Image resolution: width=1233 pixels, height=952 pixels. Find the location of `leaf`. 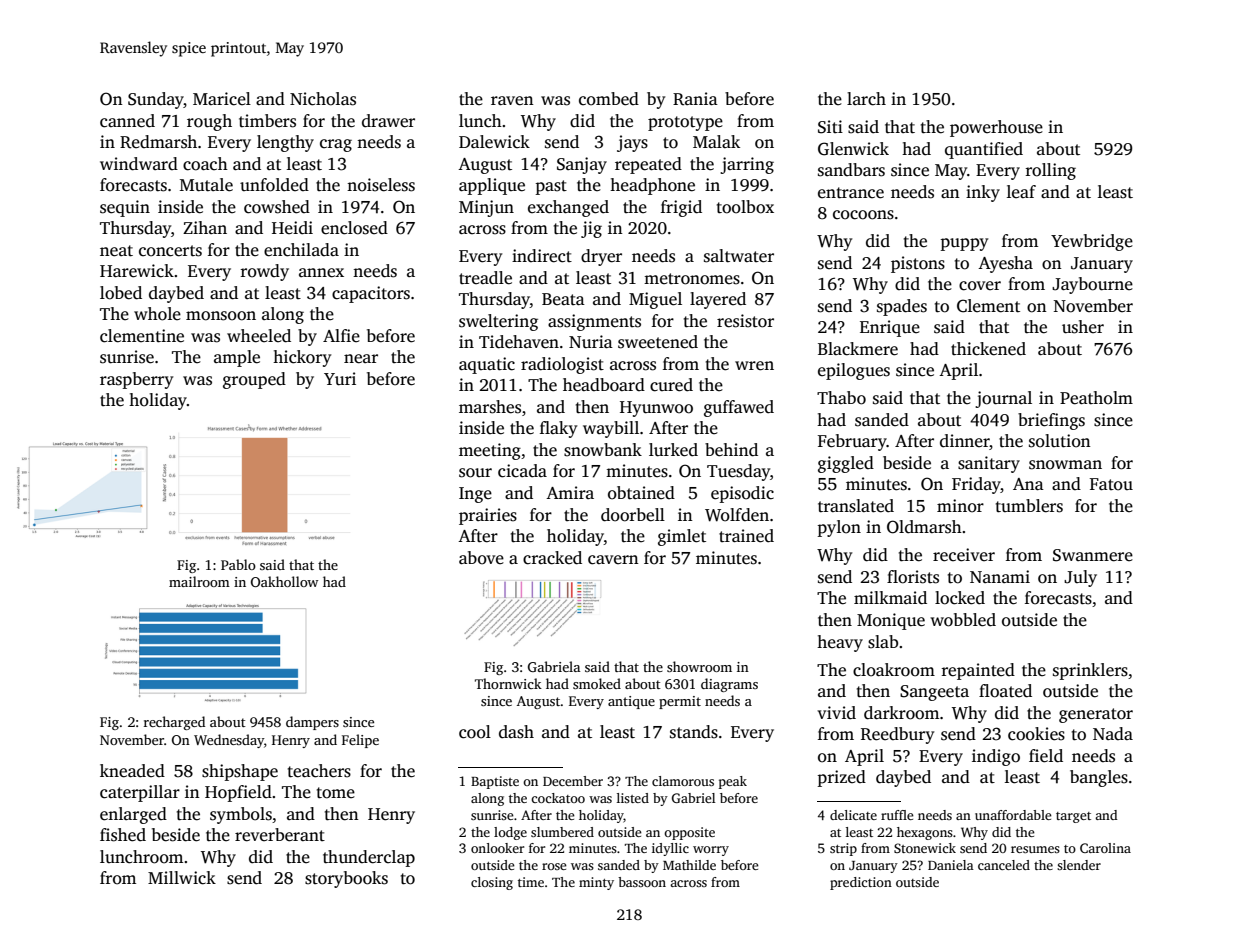

leaf is located at coordinates (1021, 192).
